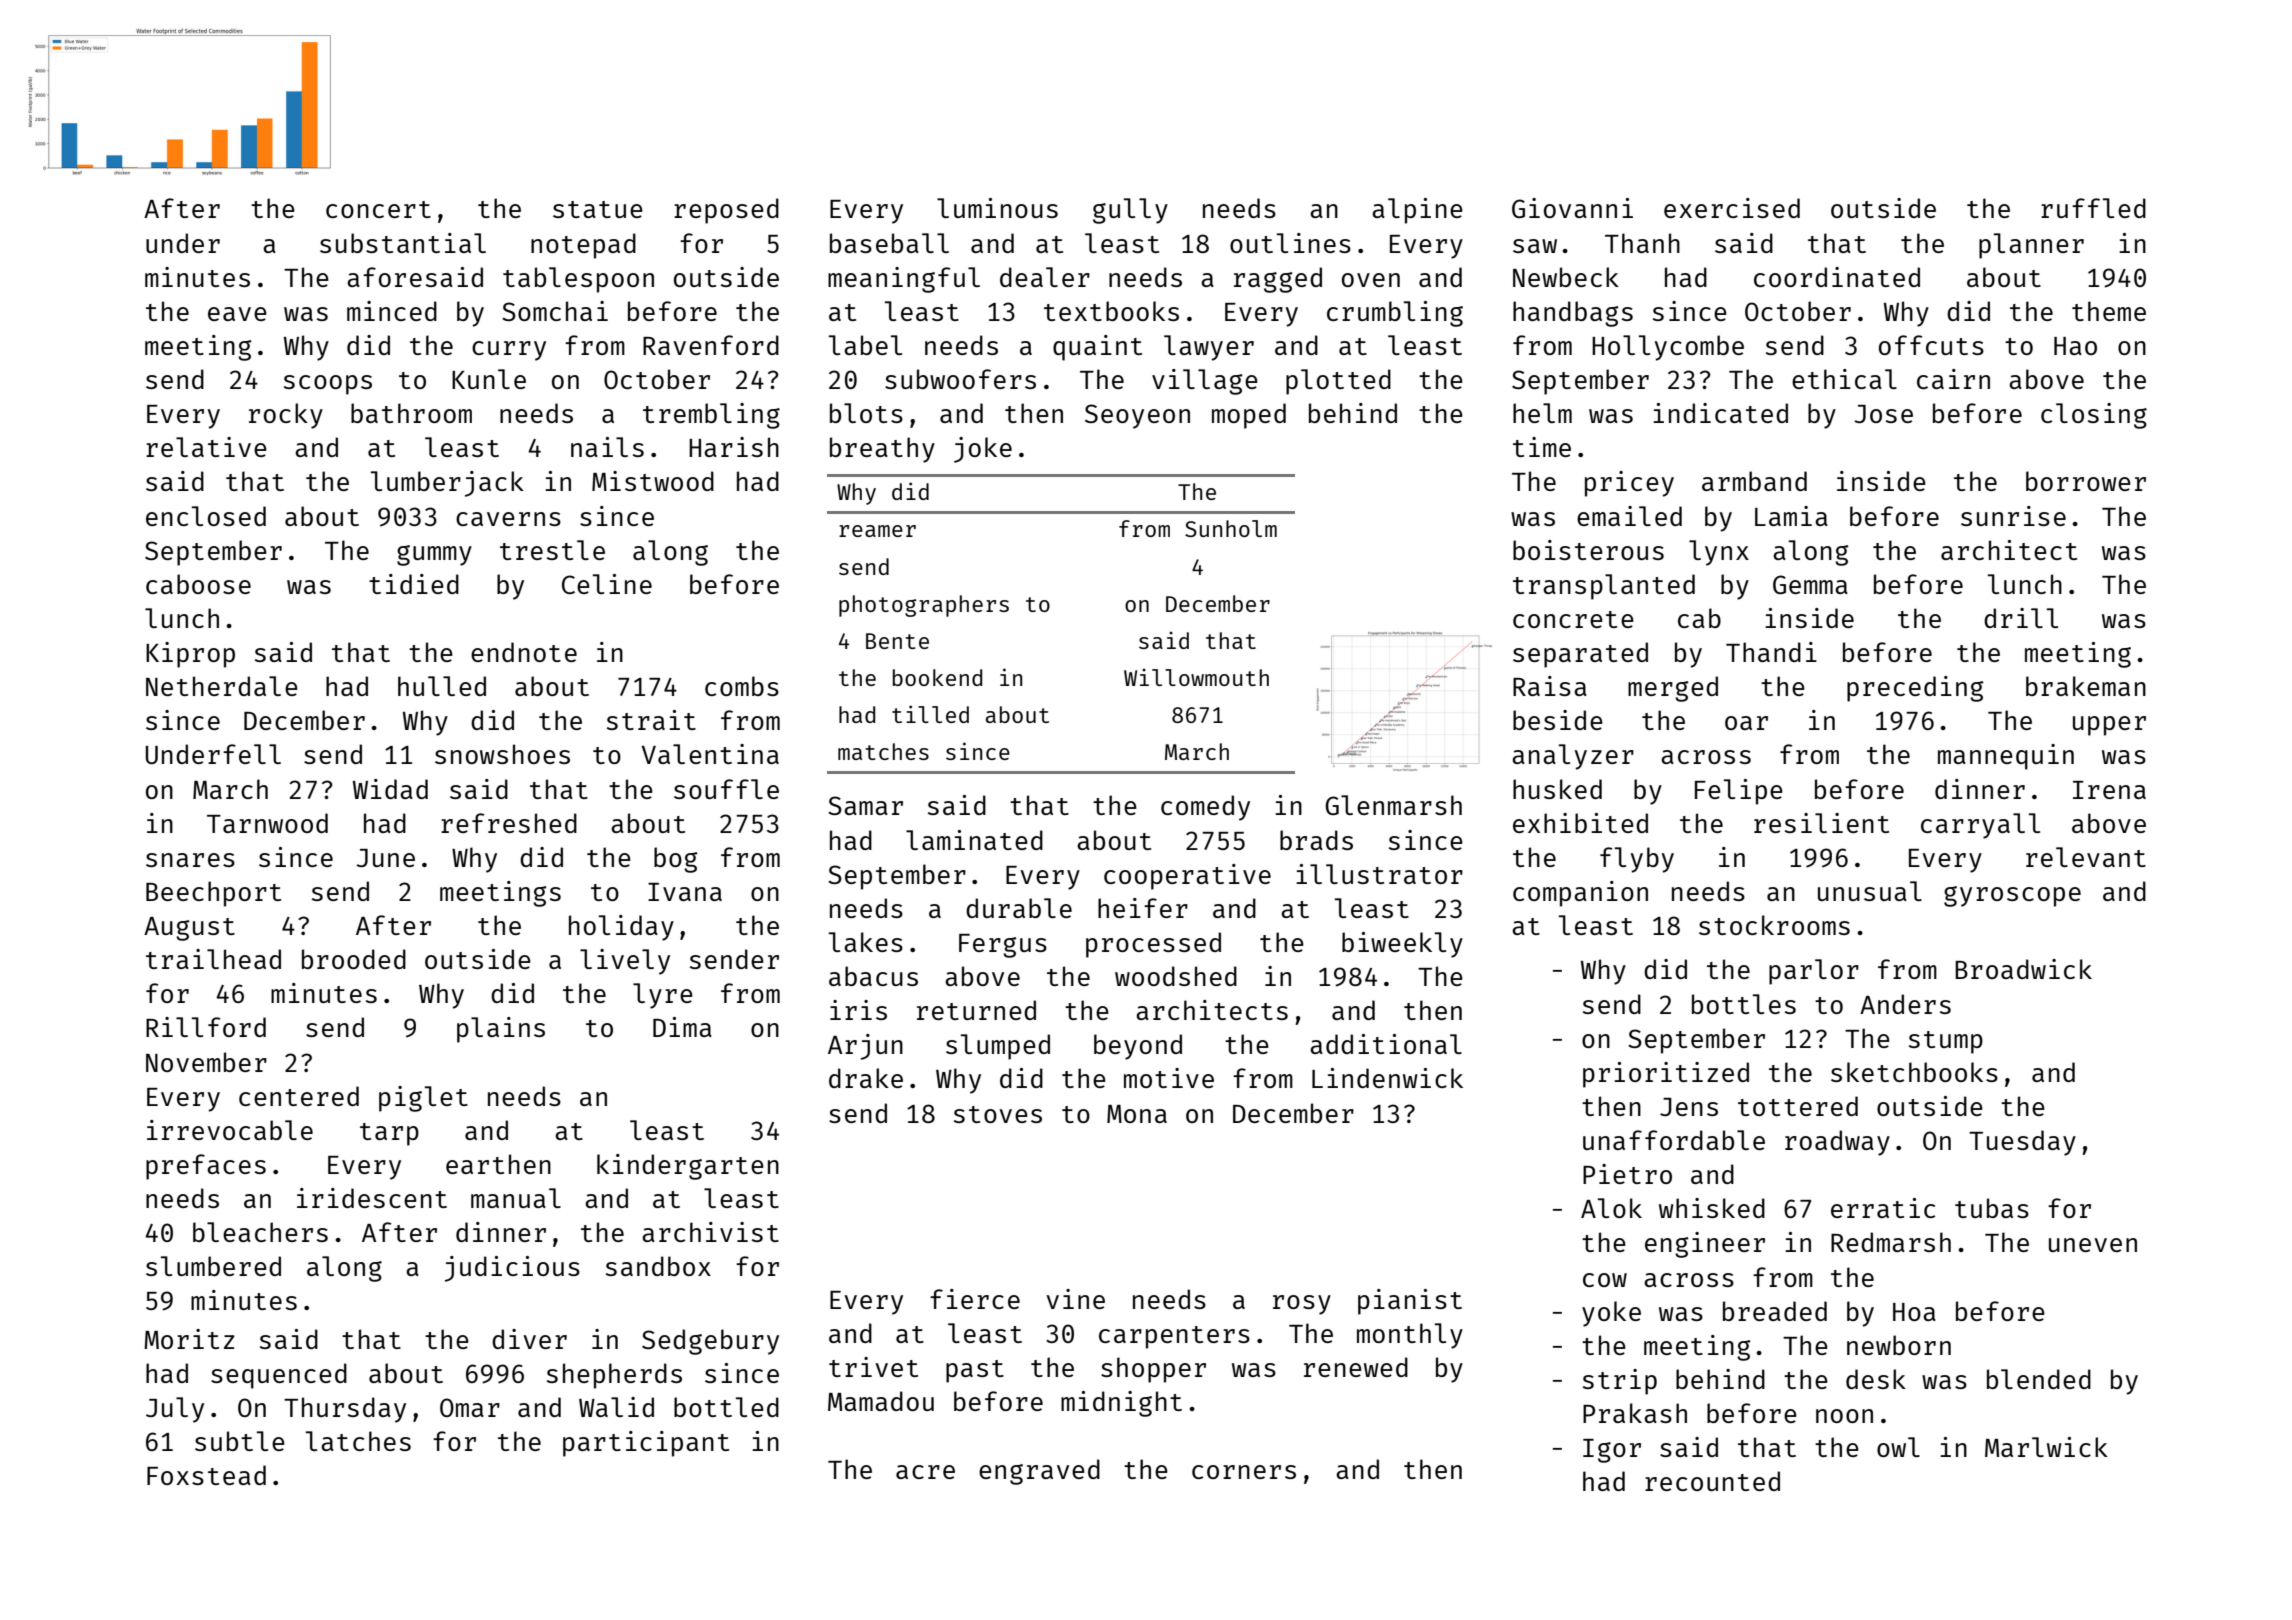  What do you see at coordinates (930, 714) in the screenshot?
I see `tilled` at bounding box center [930, 714].
